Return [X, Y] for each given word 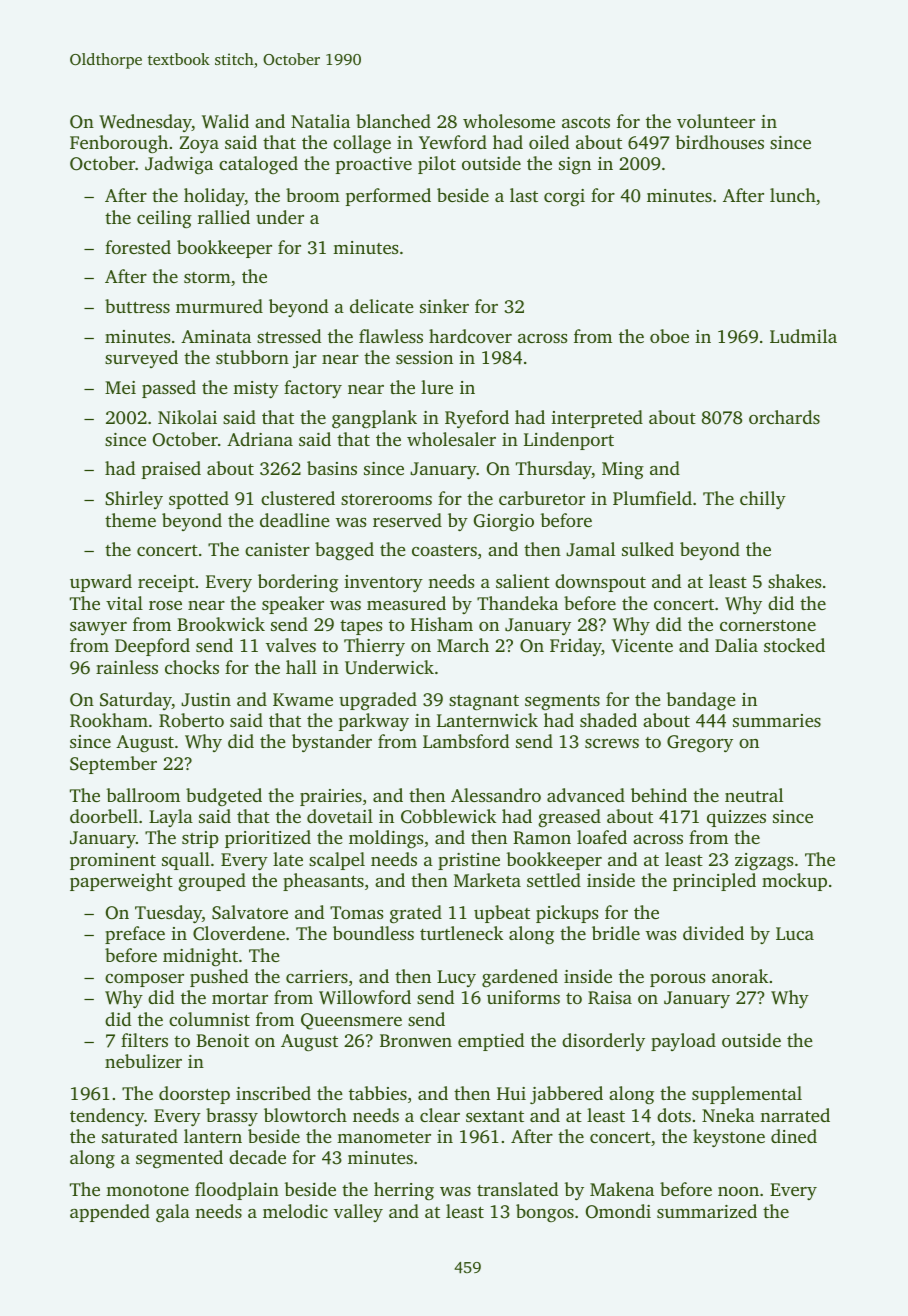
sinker [444, 306]
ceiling [164, 219]
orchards [784, 417]
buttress [137, 306]
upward [101, 583]
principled [714, 882]
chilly [763, 500]
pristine [469, 861]
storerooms [386, 499]
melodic [295, 1211]
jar [305, 359]
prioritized [268, 839]
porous [677, 980]
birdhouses [719, 142]
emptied [491, 1042]
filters [144, 1040]
